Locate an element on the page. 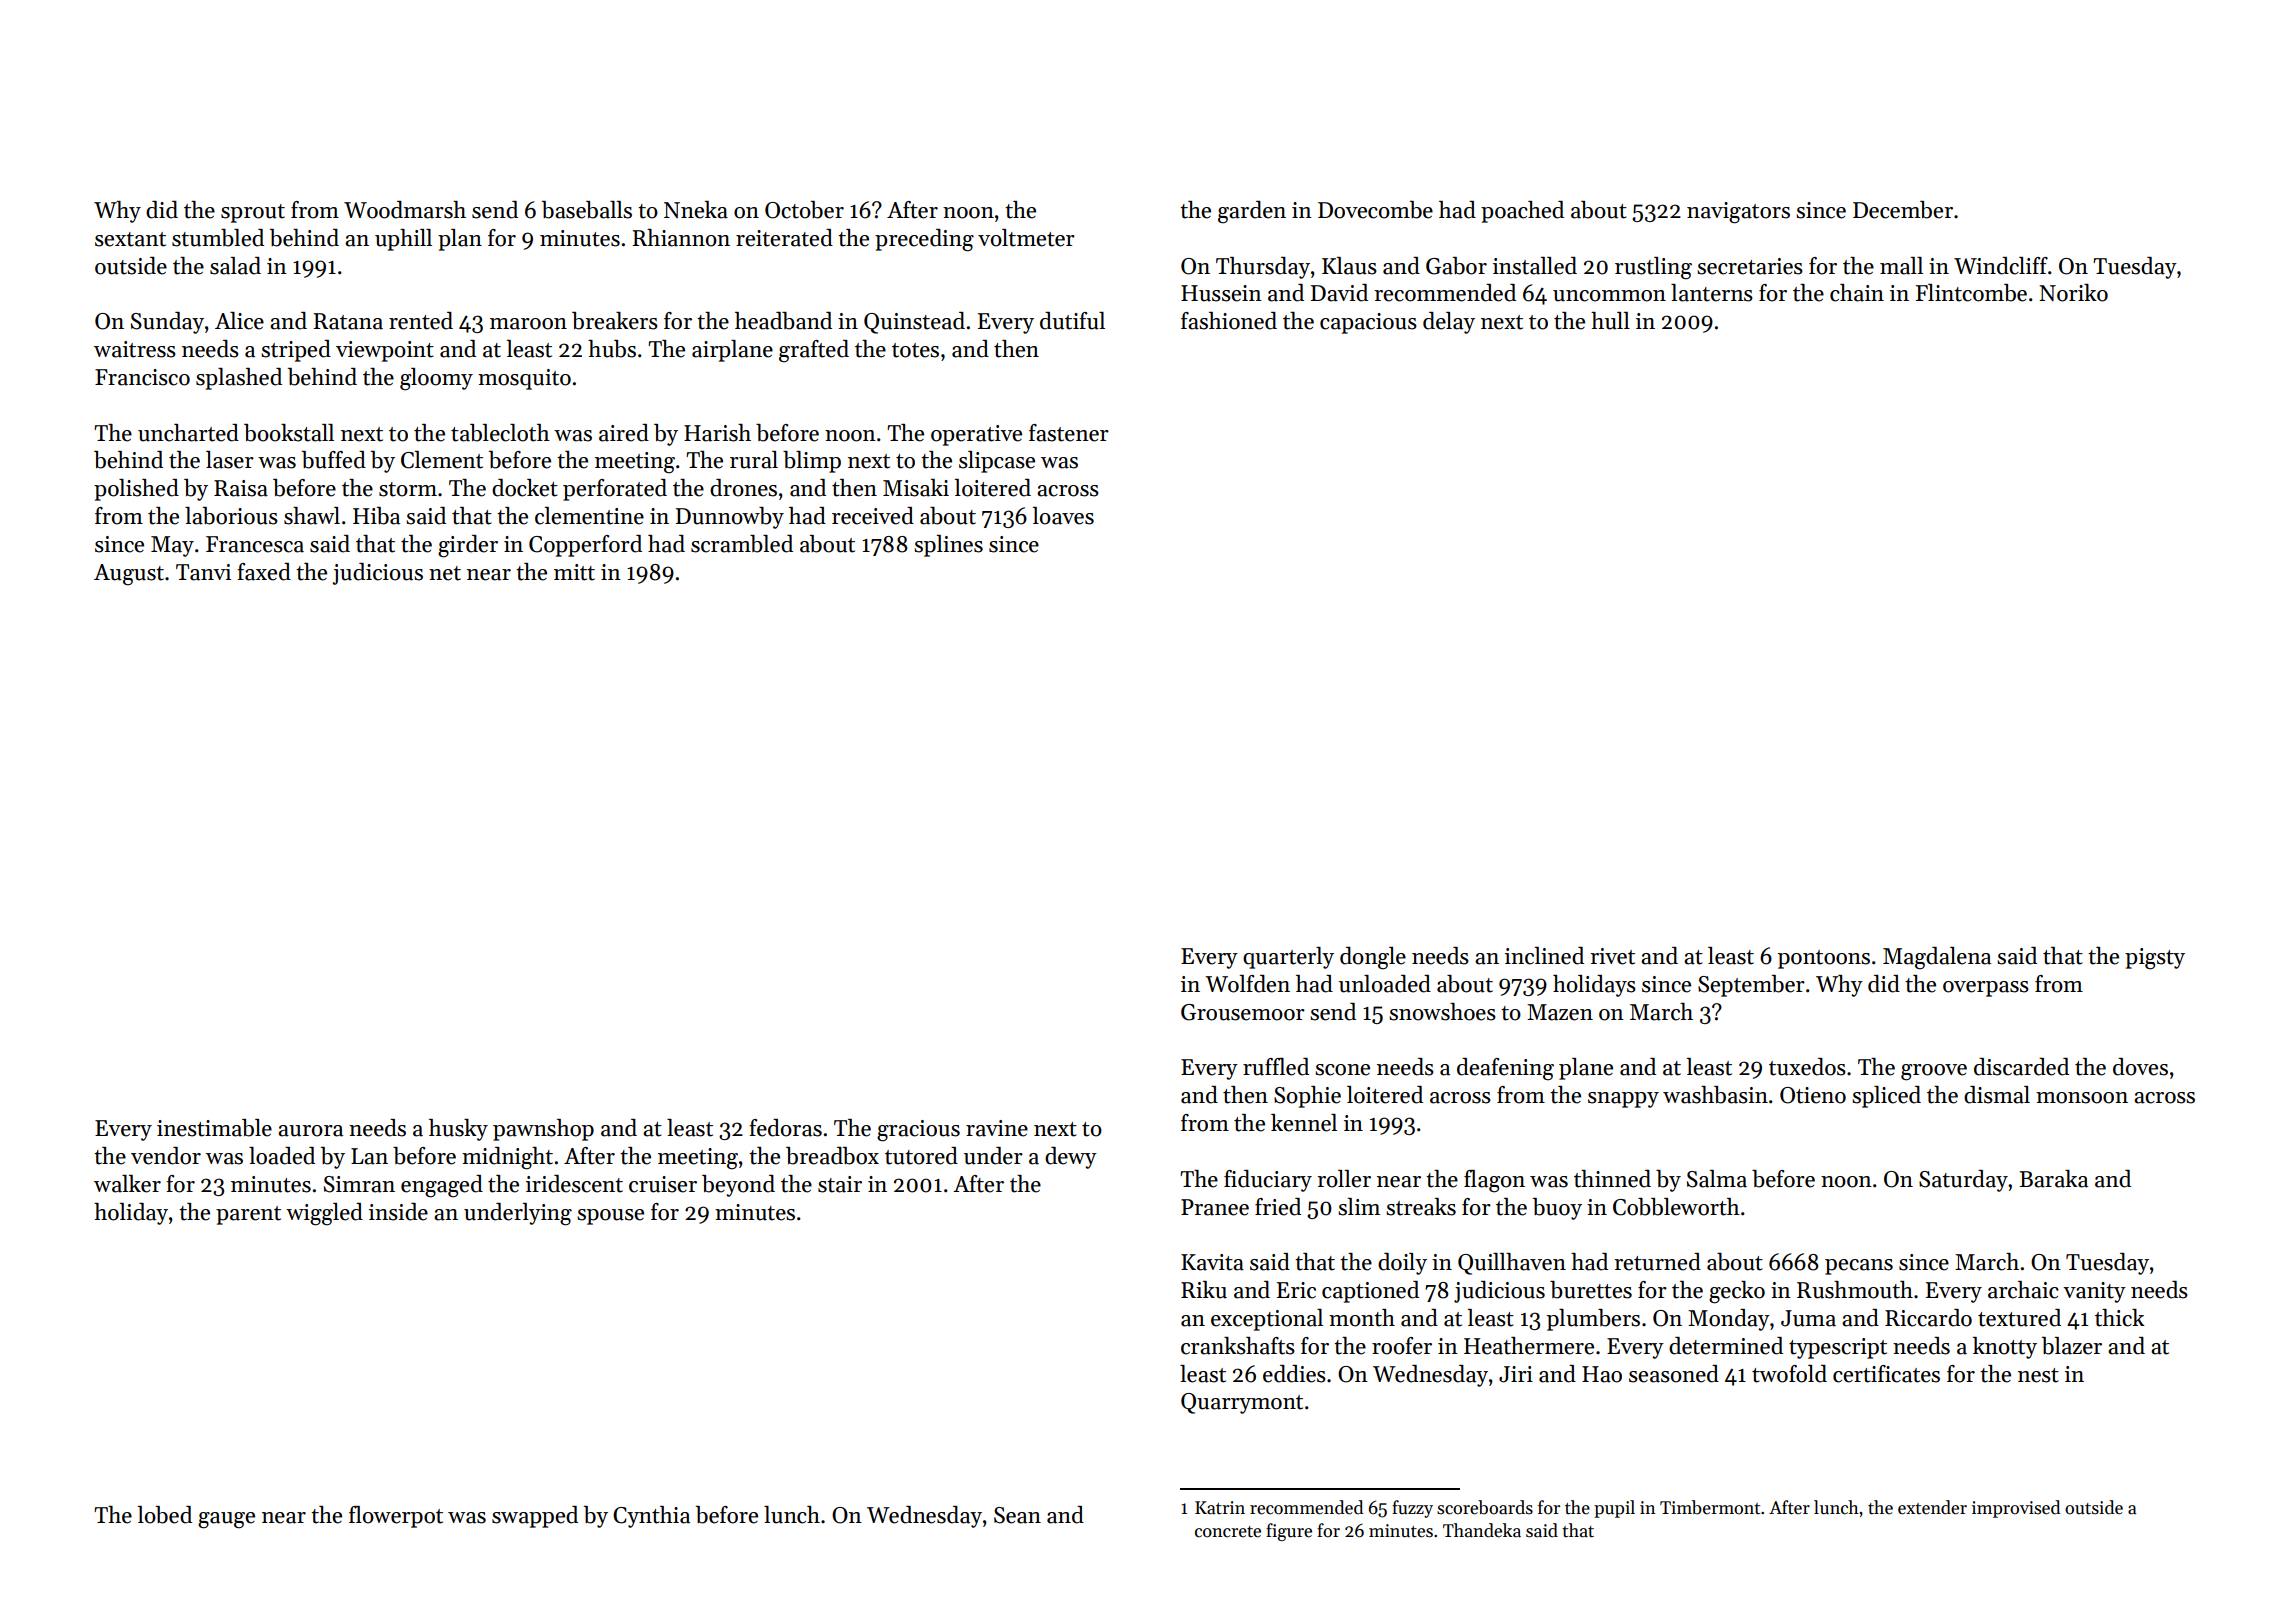 Image resolution: width=2292 pixels, height=1620 pixels. tuxedos is located at coordinates (1807, 1067).
